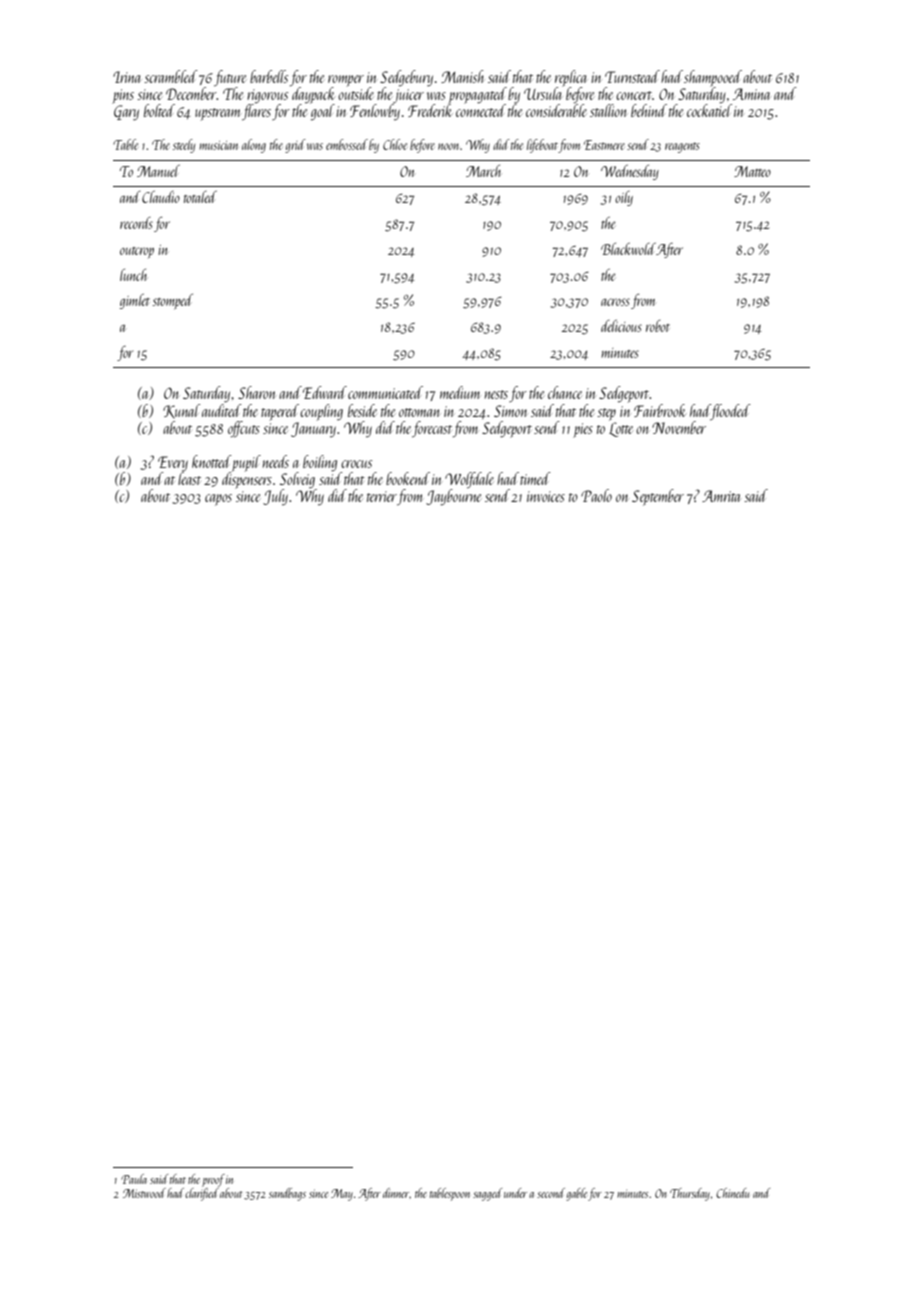 Image resolution: width=924 pixels, height=1308 pixels. I want to click on medium, so click(460, 392).
